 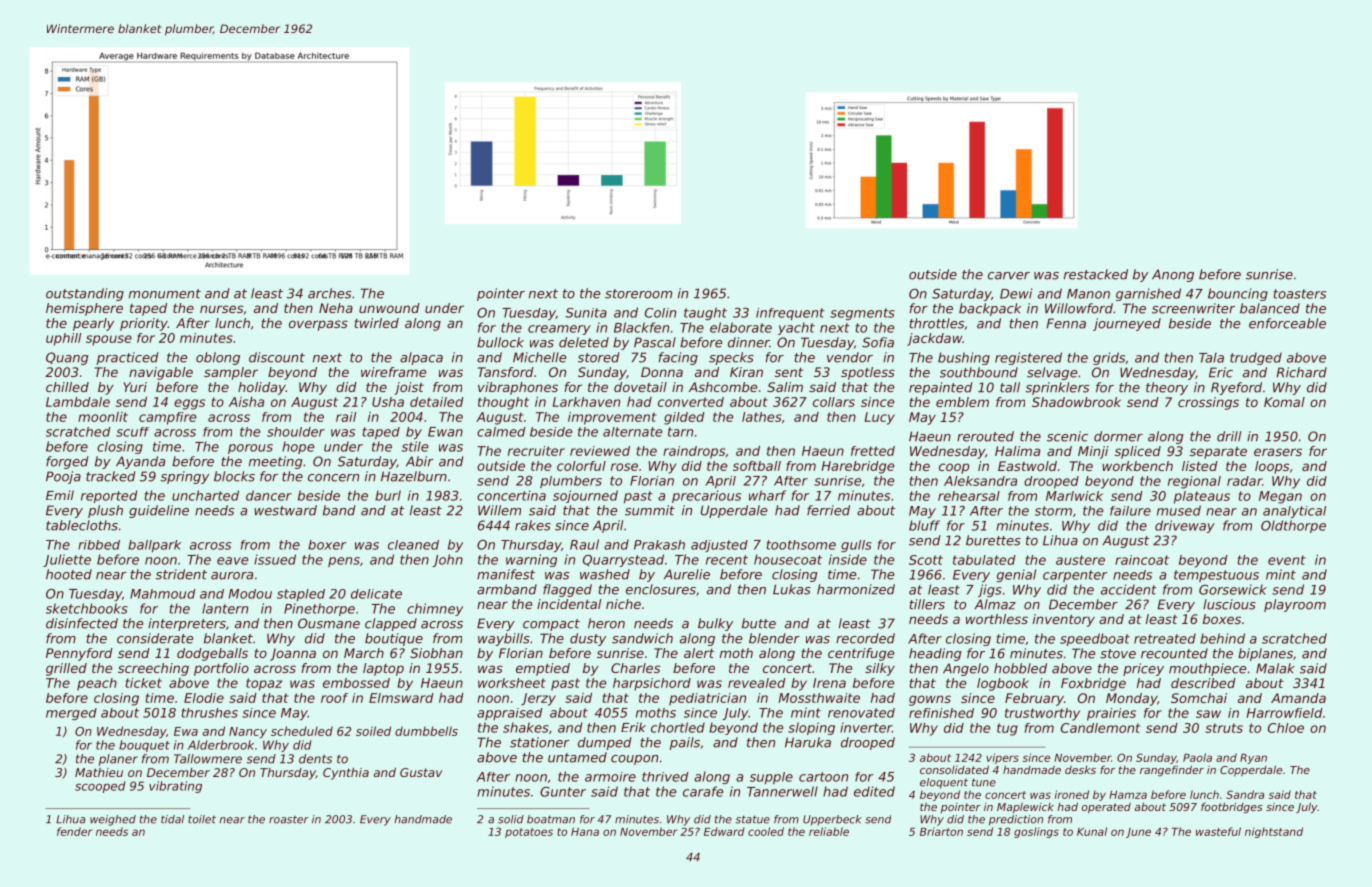 What do you see at coordinates (638, 294) in the screenshot?
I see `storeroom` at bounding box center [638, 294].
